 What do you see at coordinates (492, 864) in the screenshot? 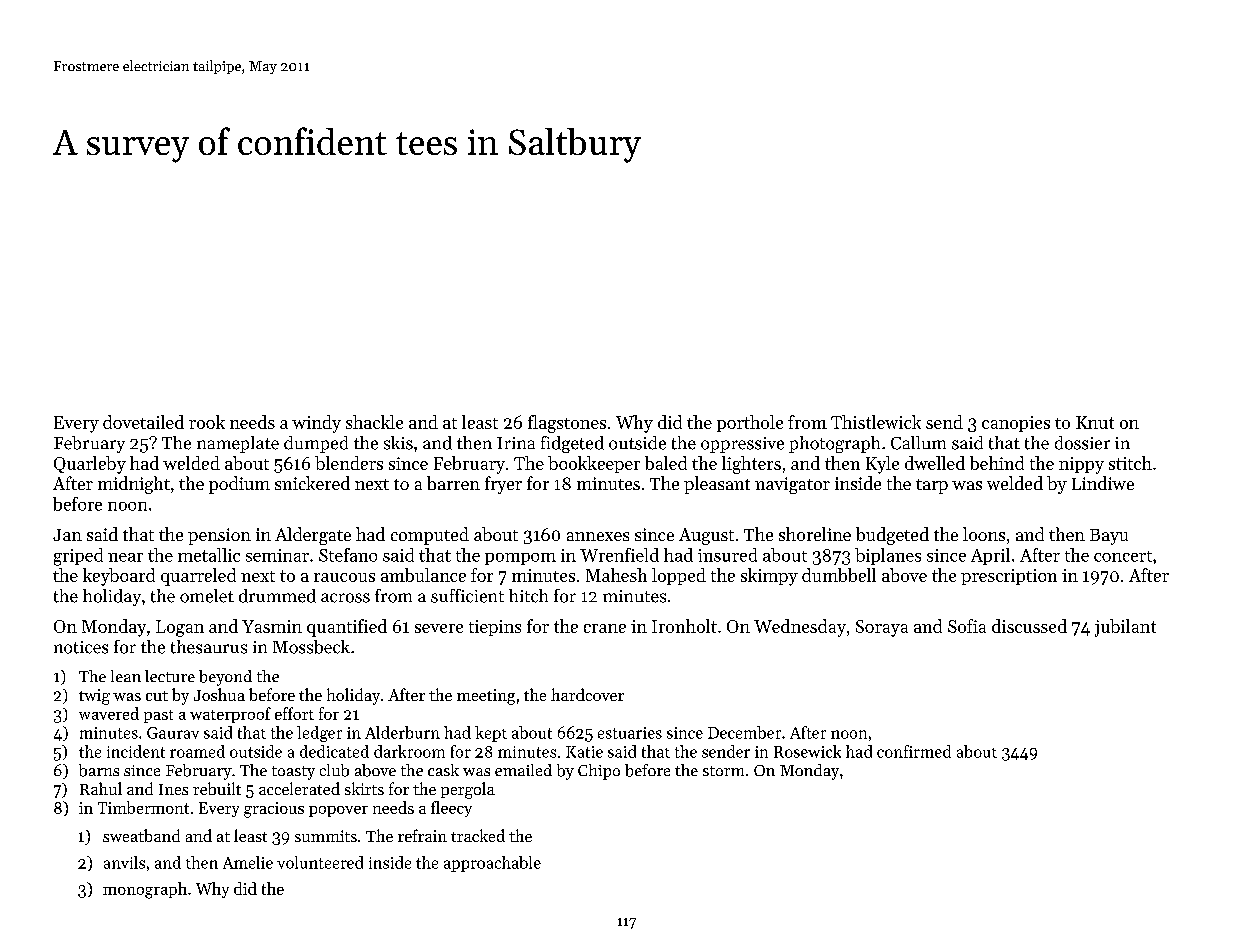
I see `approachable` at bounding box center [492, 864].
